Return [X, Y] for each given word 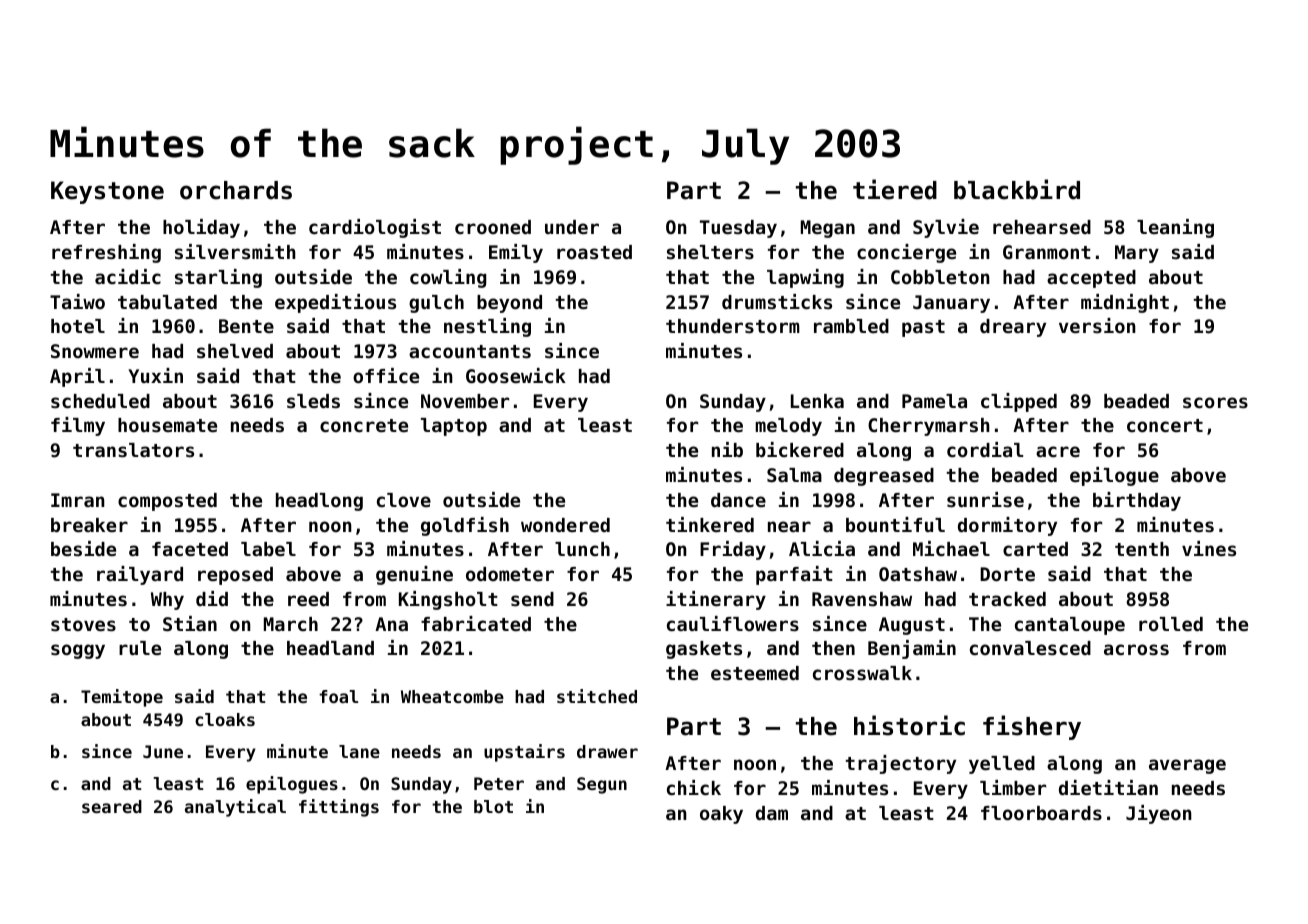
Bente [246, 326]
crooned [493, 227]
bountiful [895, 524]
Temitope [122, 698]
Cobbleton [940, 277]
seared [112, 806]
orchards [236, 190]
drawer [607, 751]
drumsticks [777, 301]
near [789, 526]
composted [167, 502]
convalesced [1030, 648]
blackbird [1017, 189]
